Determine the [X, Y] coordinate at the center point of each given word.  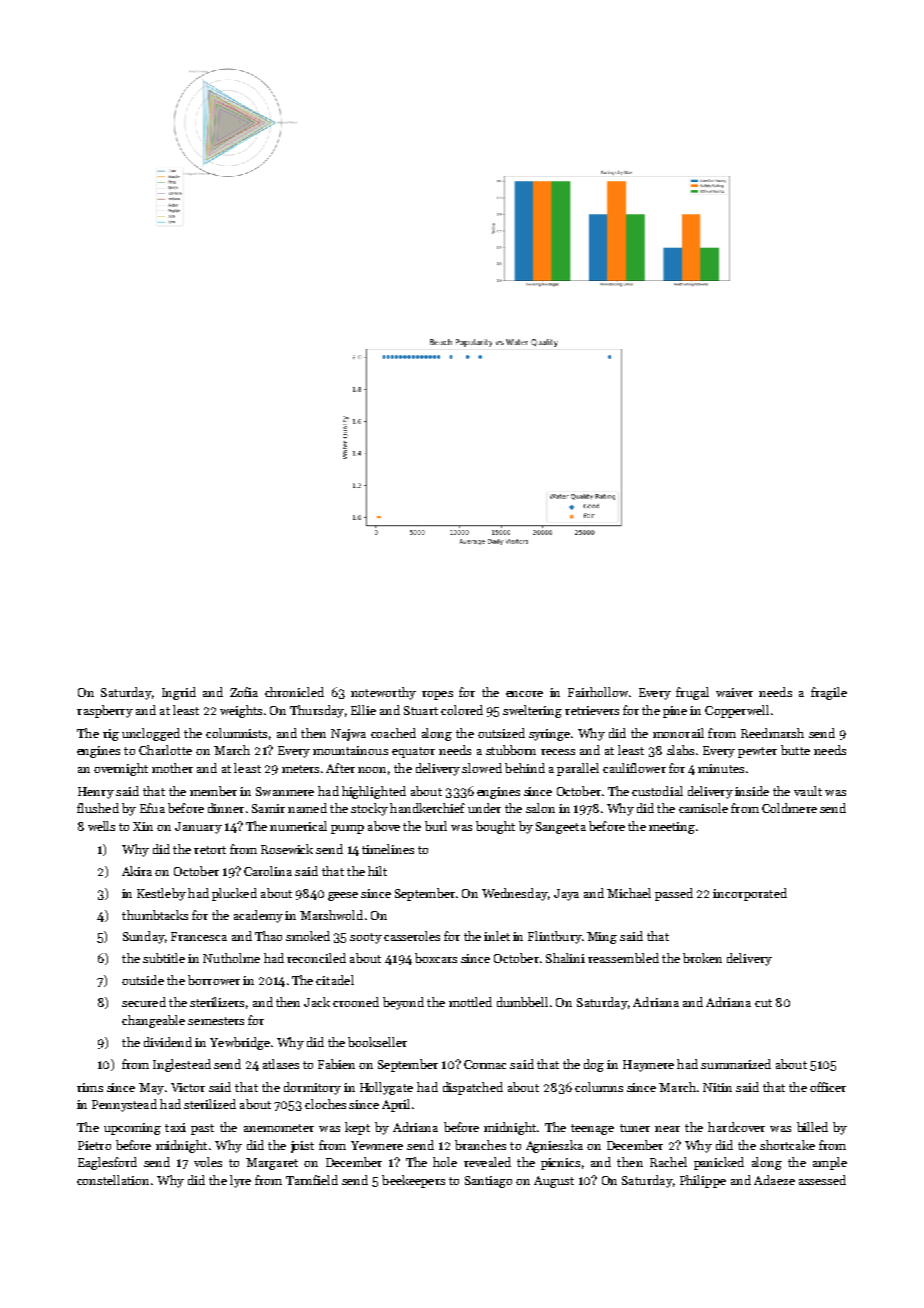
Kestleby [161, 894]
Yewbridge [240, 1043]
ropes [437, 695]
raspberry [105, 711]
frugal [692, 693]
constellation [113, 1180]
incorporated [750, 894]
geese [343, 896]
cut [763, 1003]
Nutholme [231, 958]
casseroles [412, 936]
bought [495, 827]
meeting [672, 828]
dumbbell [522, 1002]
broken [702, 958]
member [213, 791]
